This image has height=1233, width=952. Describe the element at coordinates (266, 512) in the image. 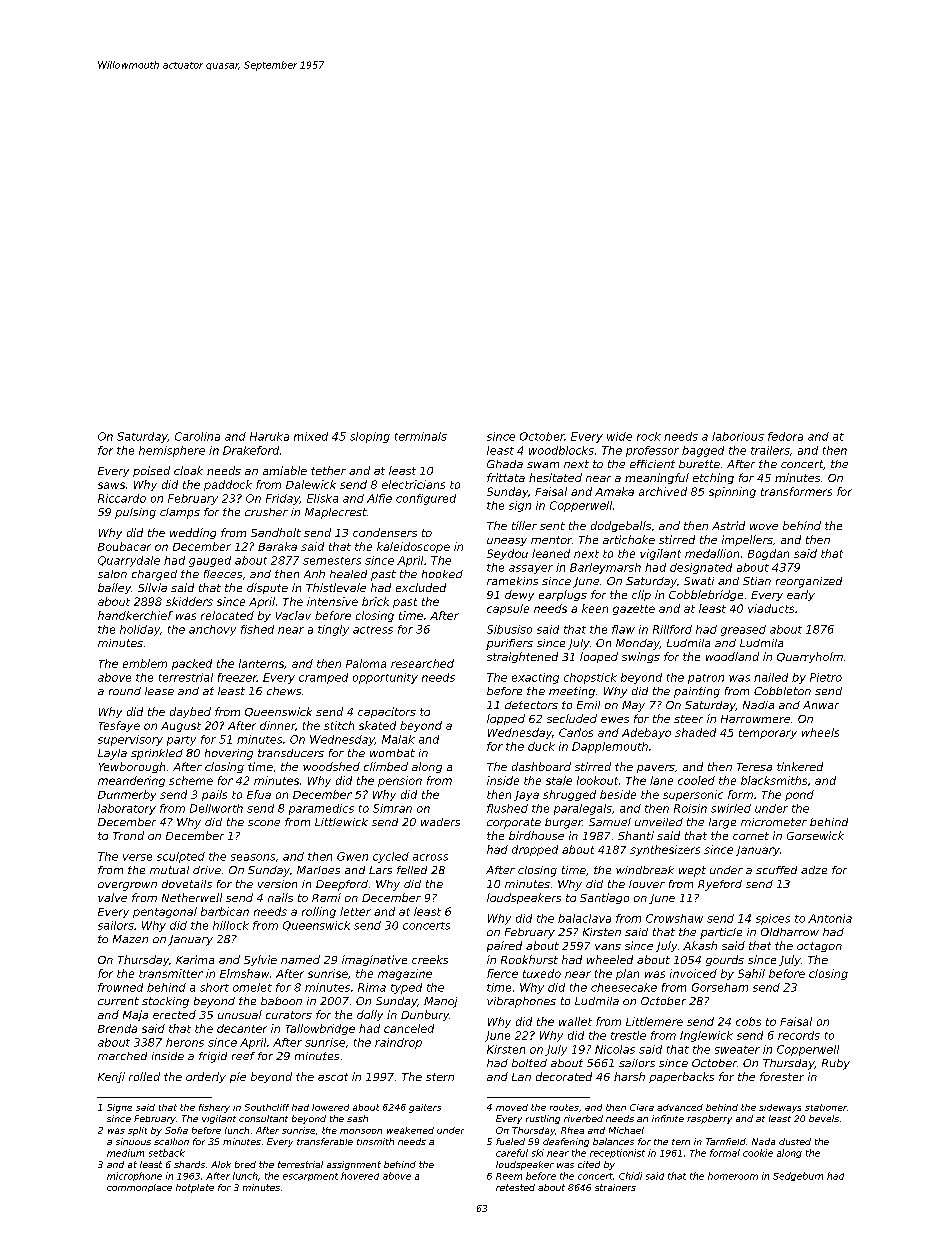

I see `crusher` at that location.
